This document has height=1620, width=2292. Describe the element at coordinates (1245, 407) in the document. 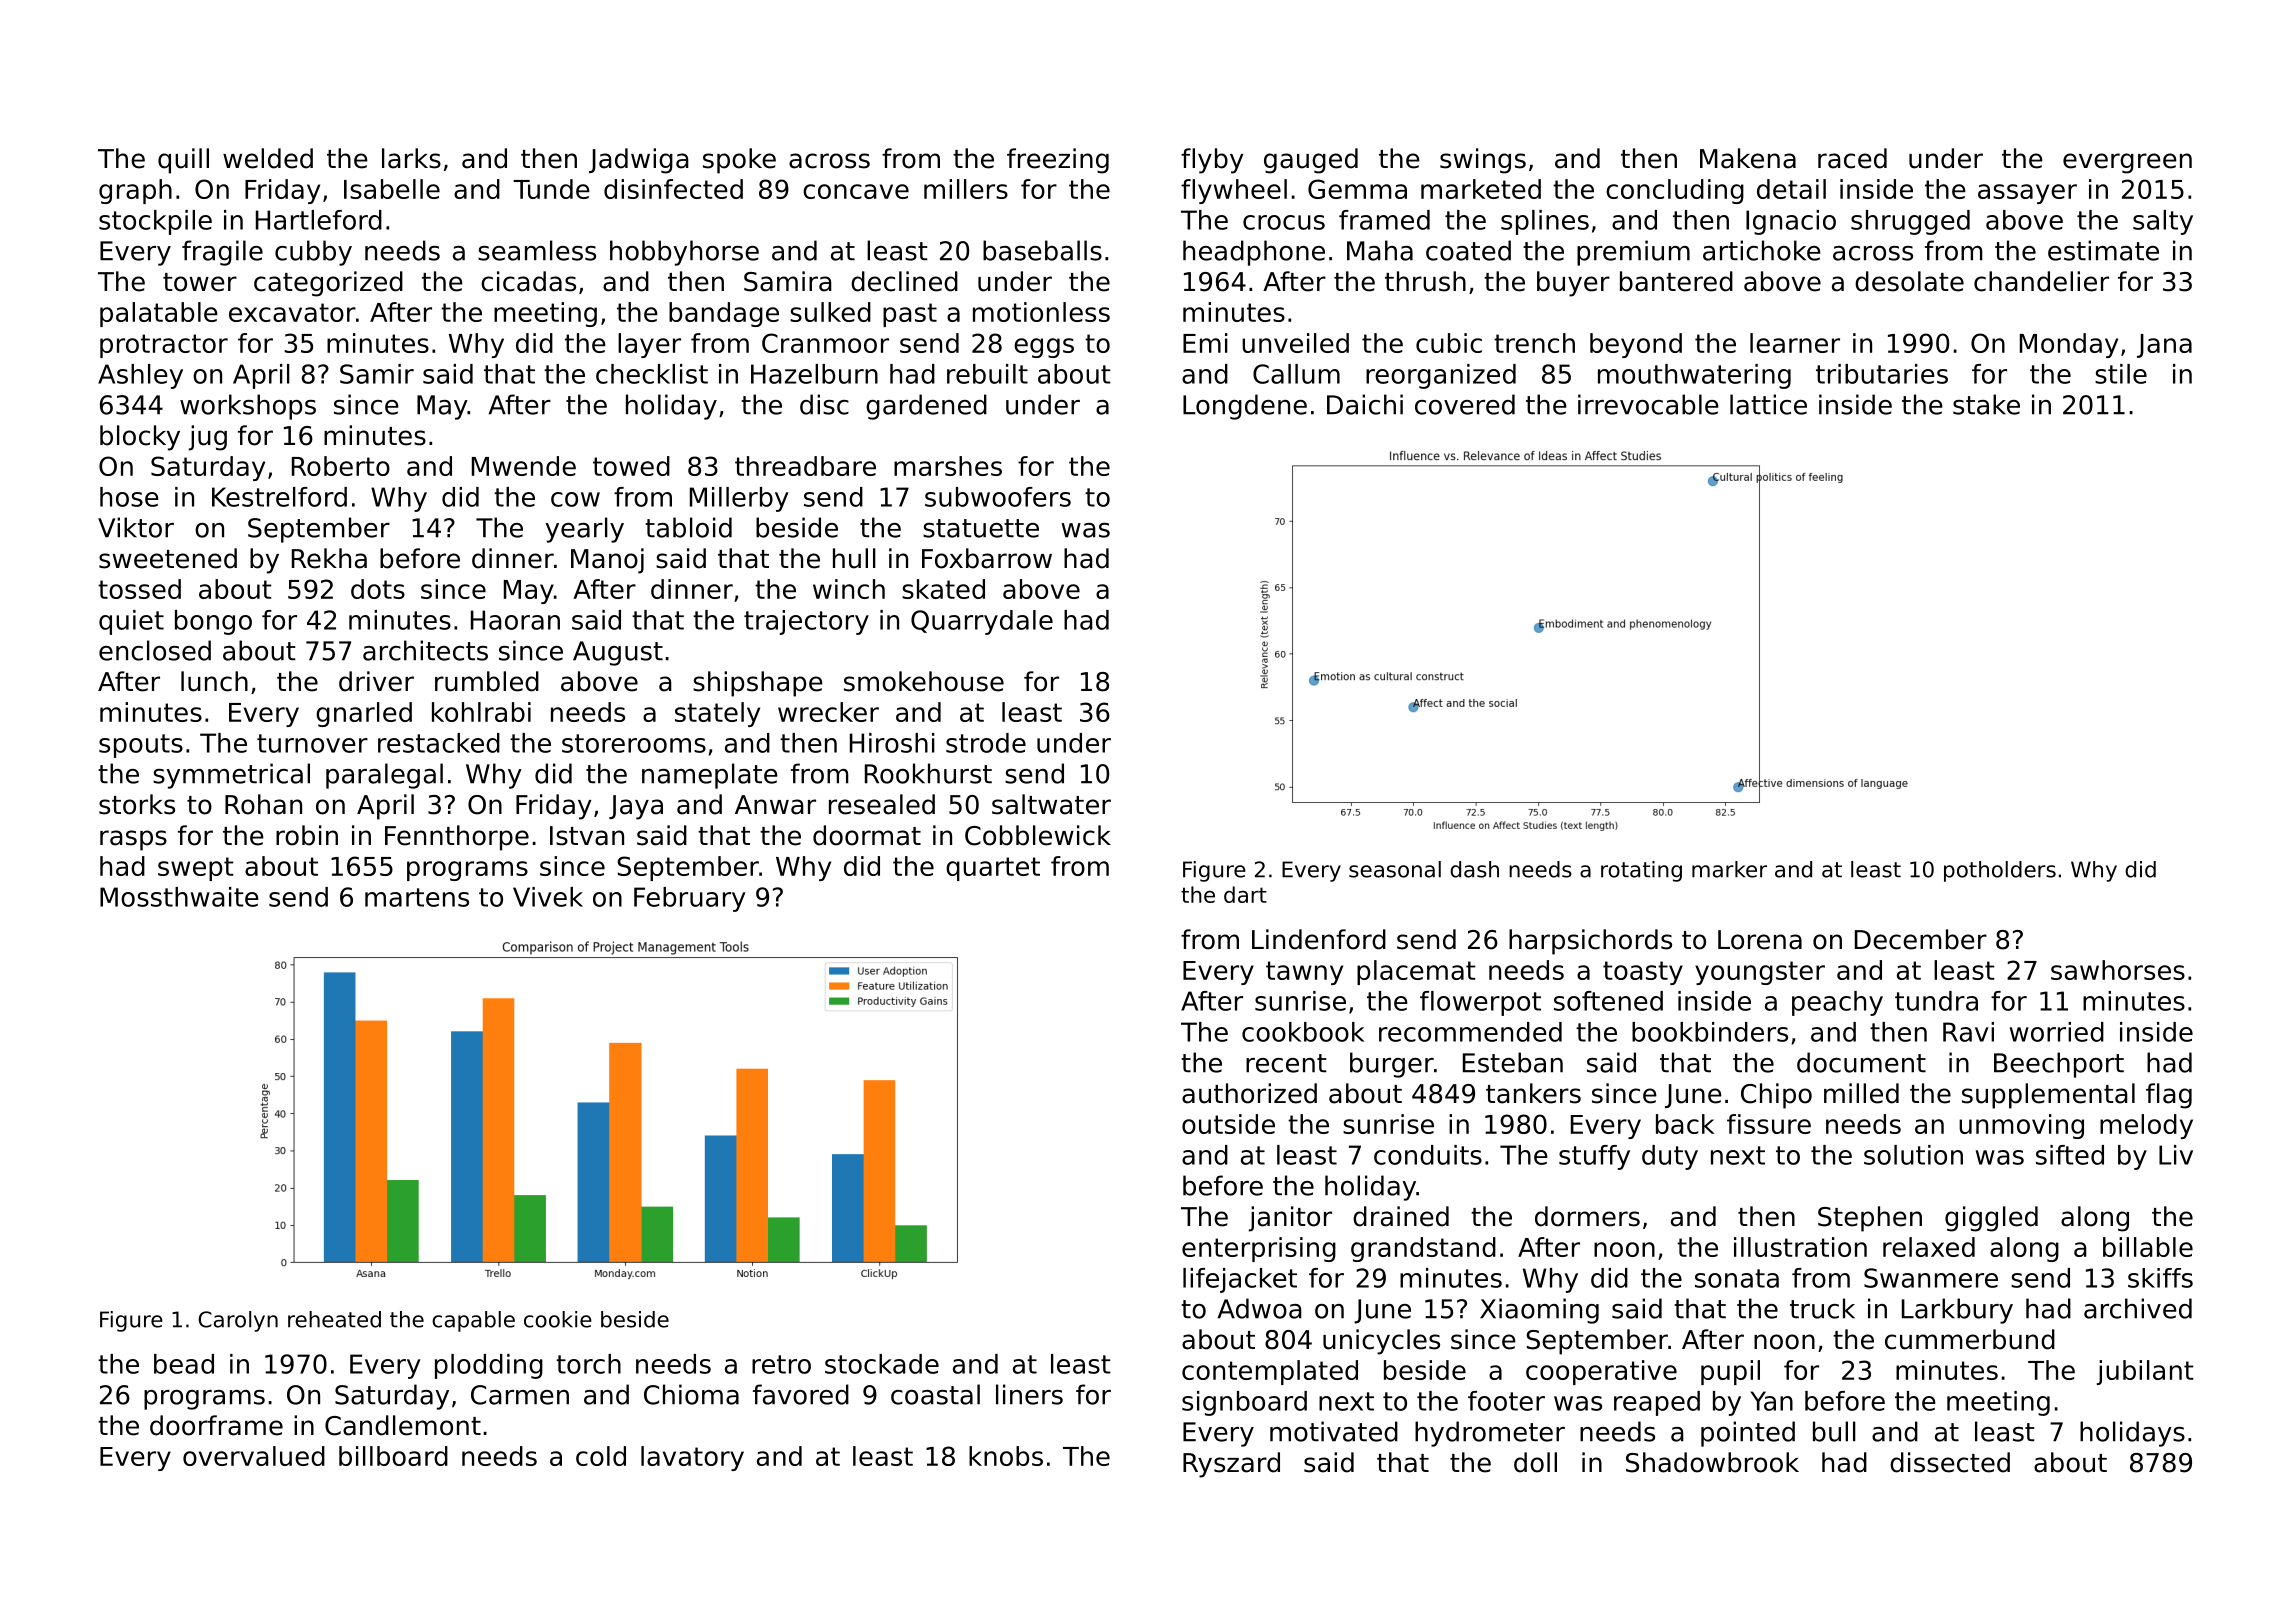

I see `Longdene` at that location.
